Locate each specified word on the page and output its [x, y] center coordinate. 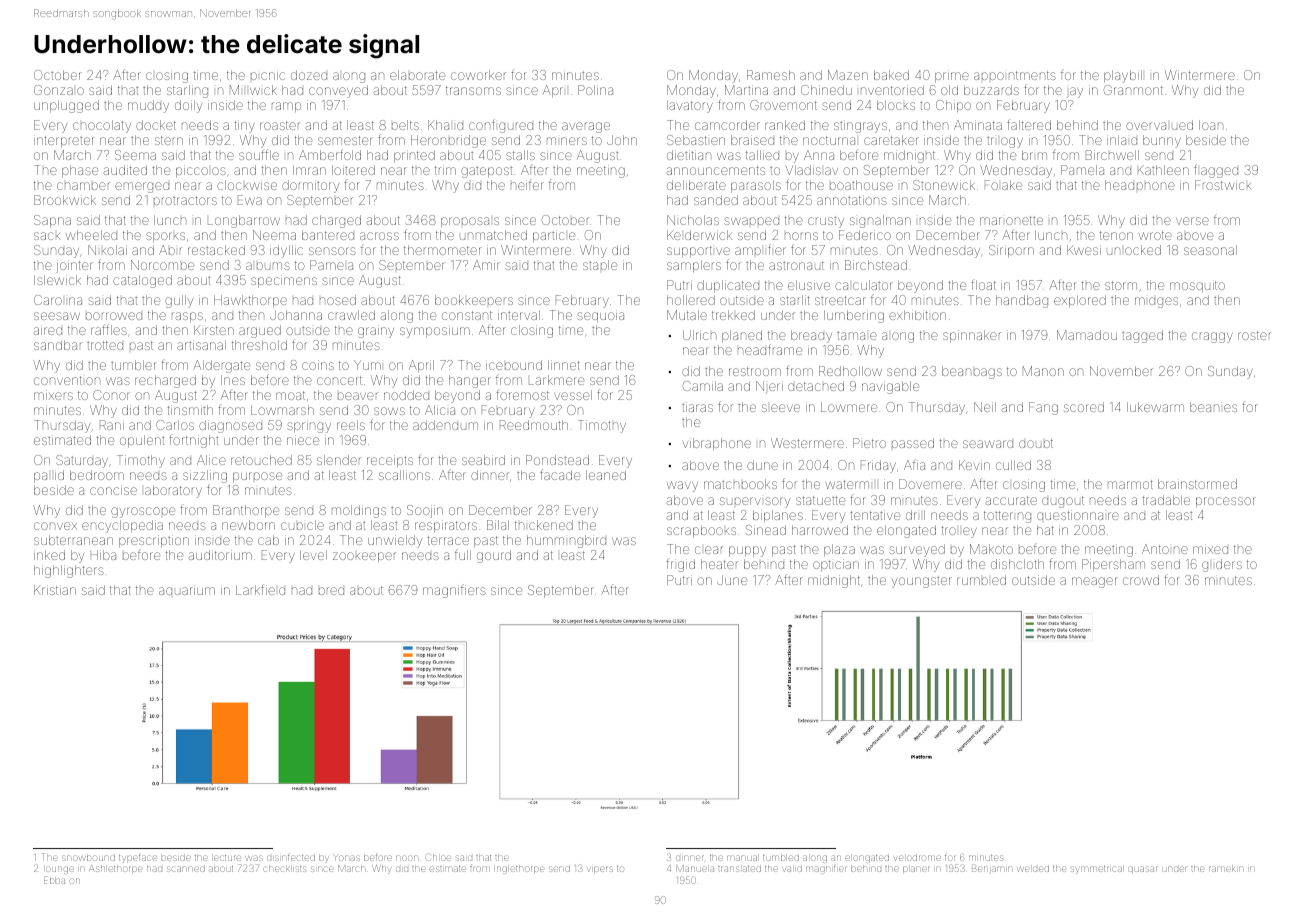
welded [1033, 869]
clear [709, 550]
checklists [285, 869]
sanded [716, 200]
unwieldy [395, 541]
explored [1080, 301]
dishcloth [1017, 564]
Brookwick [65, 200]
